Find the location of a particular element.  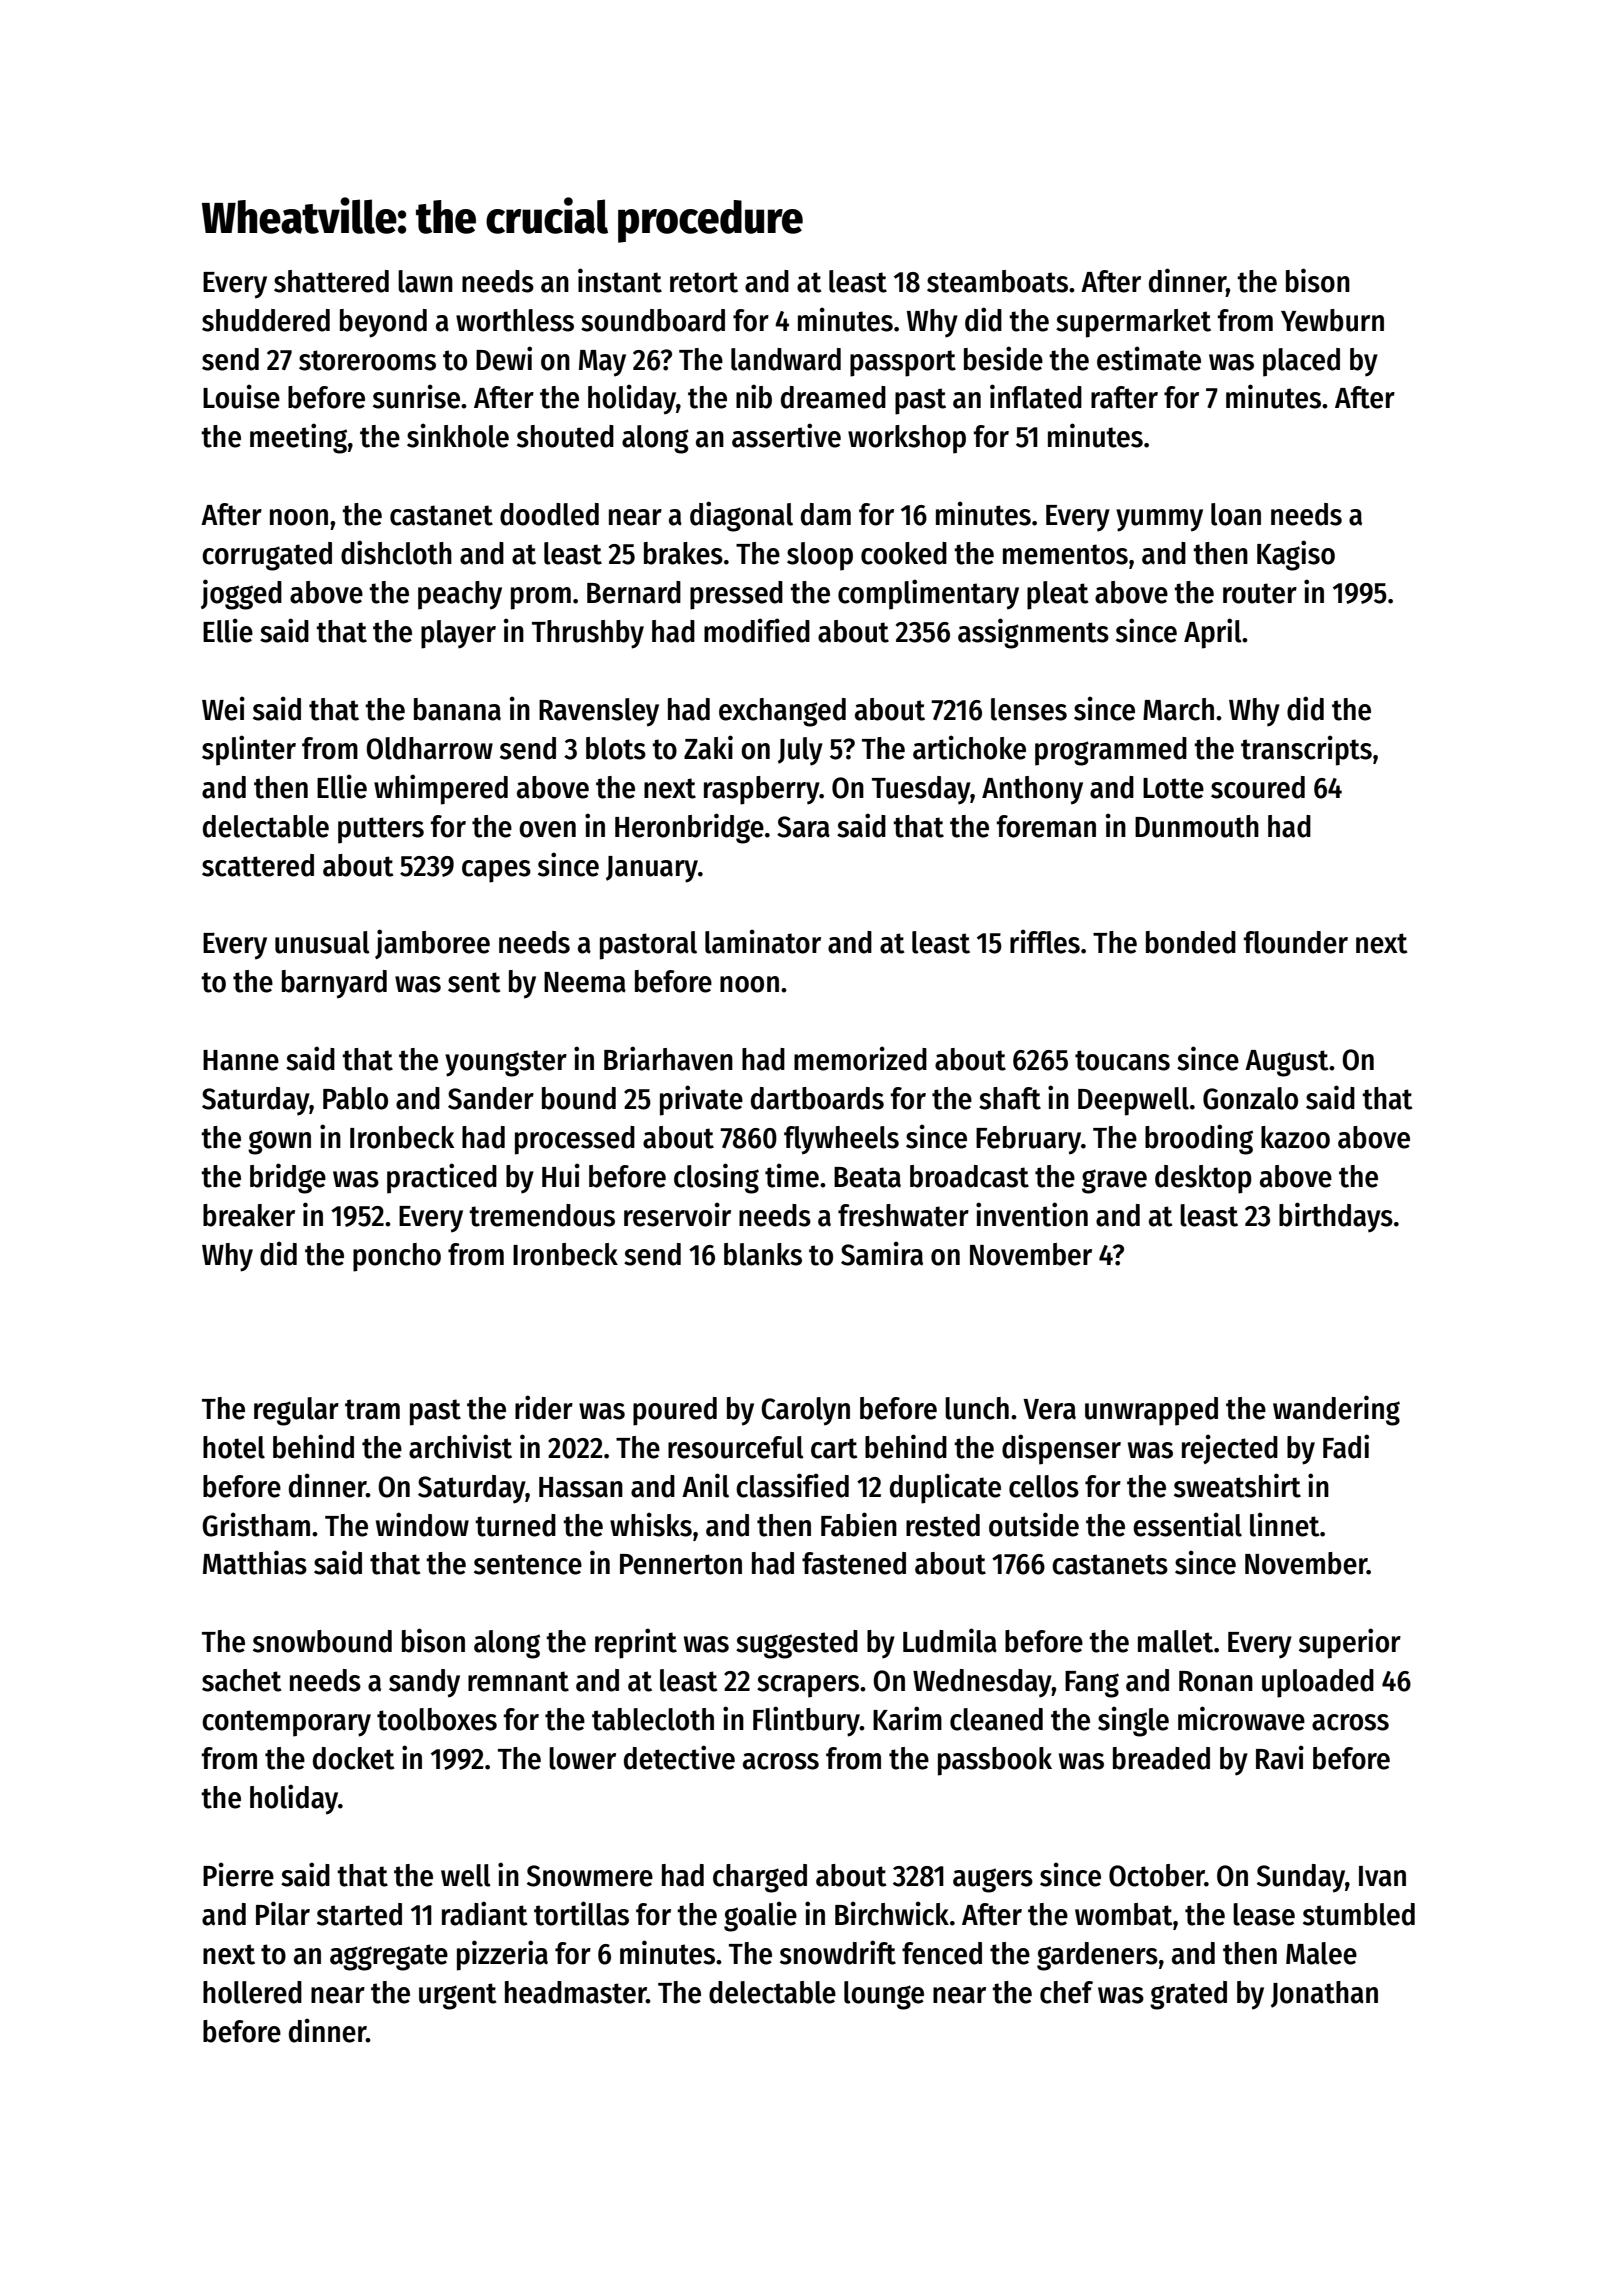

sunrise is located at coordinates (416, 396).
